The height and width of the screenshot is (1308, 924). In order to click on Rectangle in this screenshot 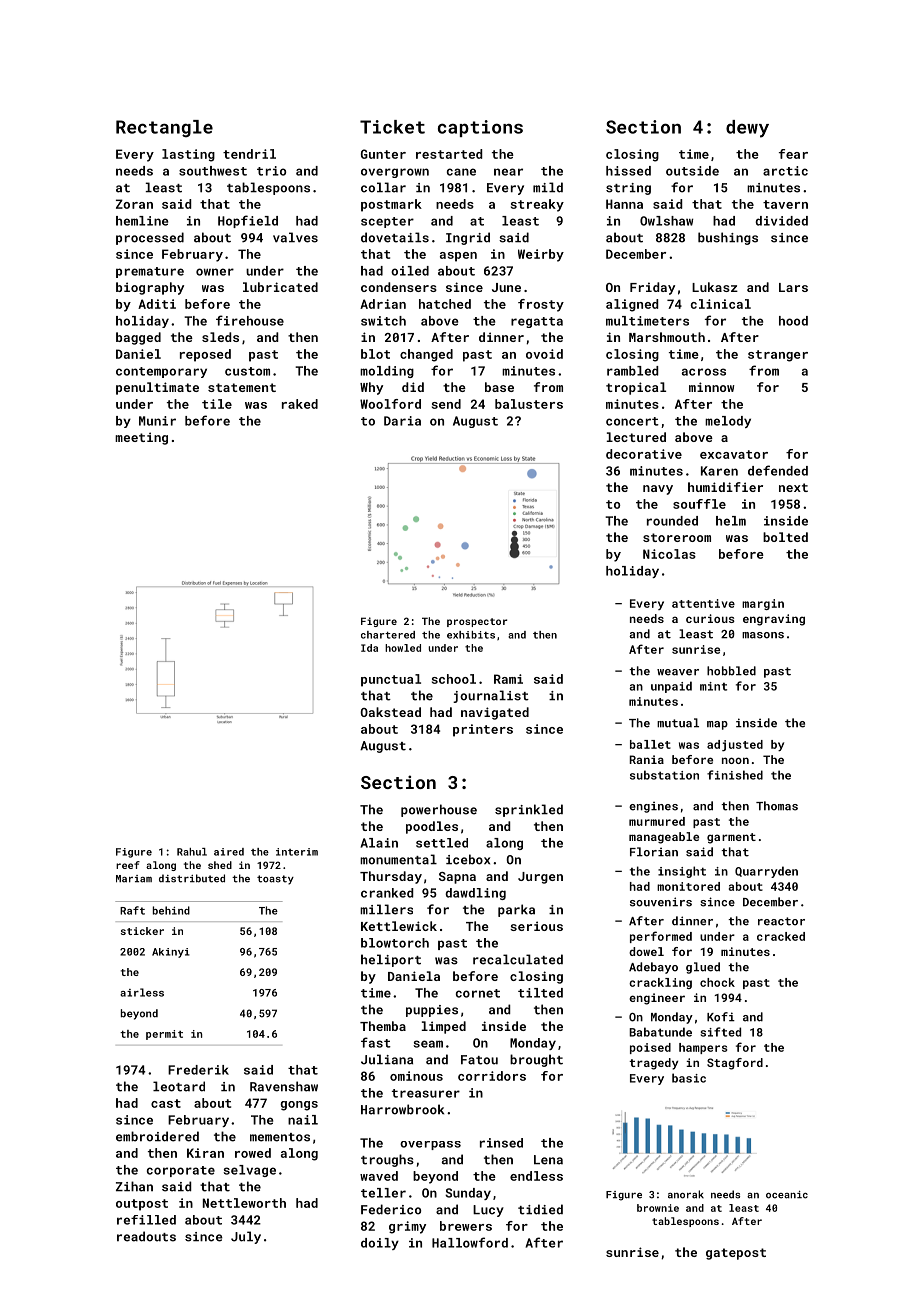, I will do `click(164, 128)`.
